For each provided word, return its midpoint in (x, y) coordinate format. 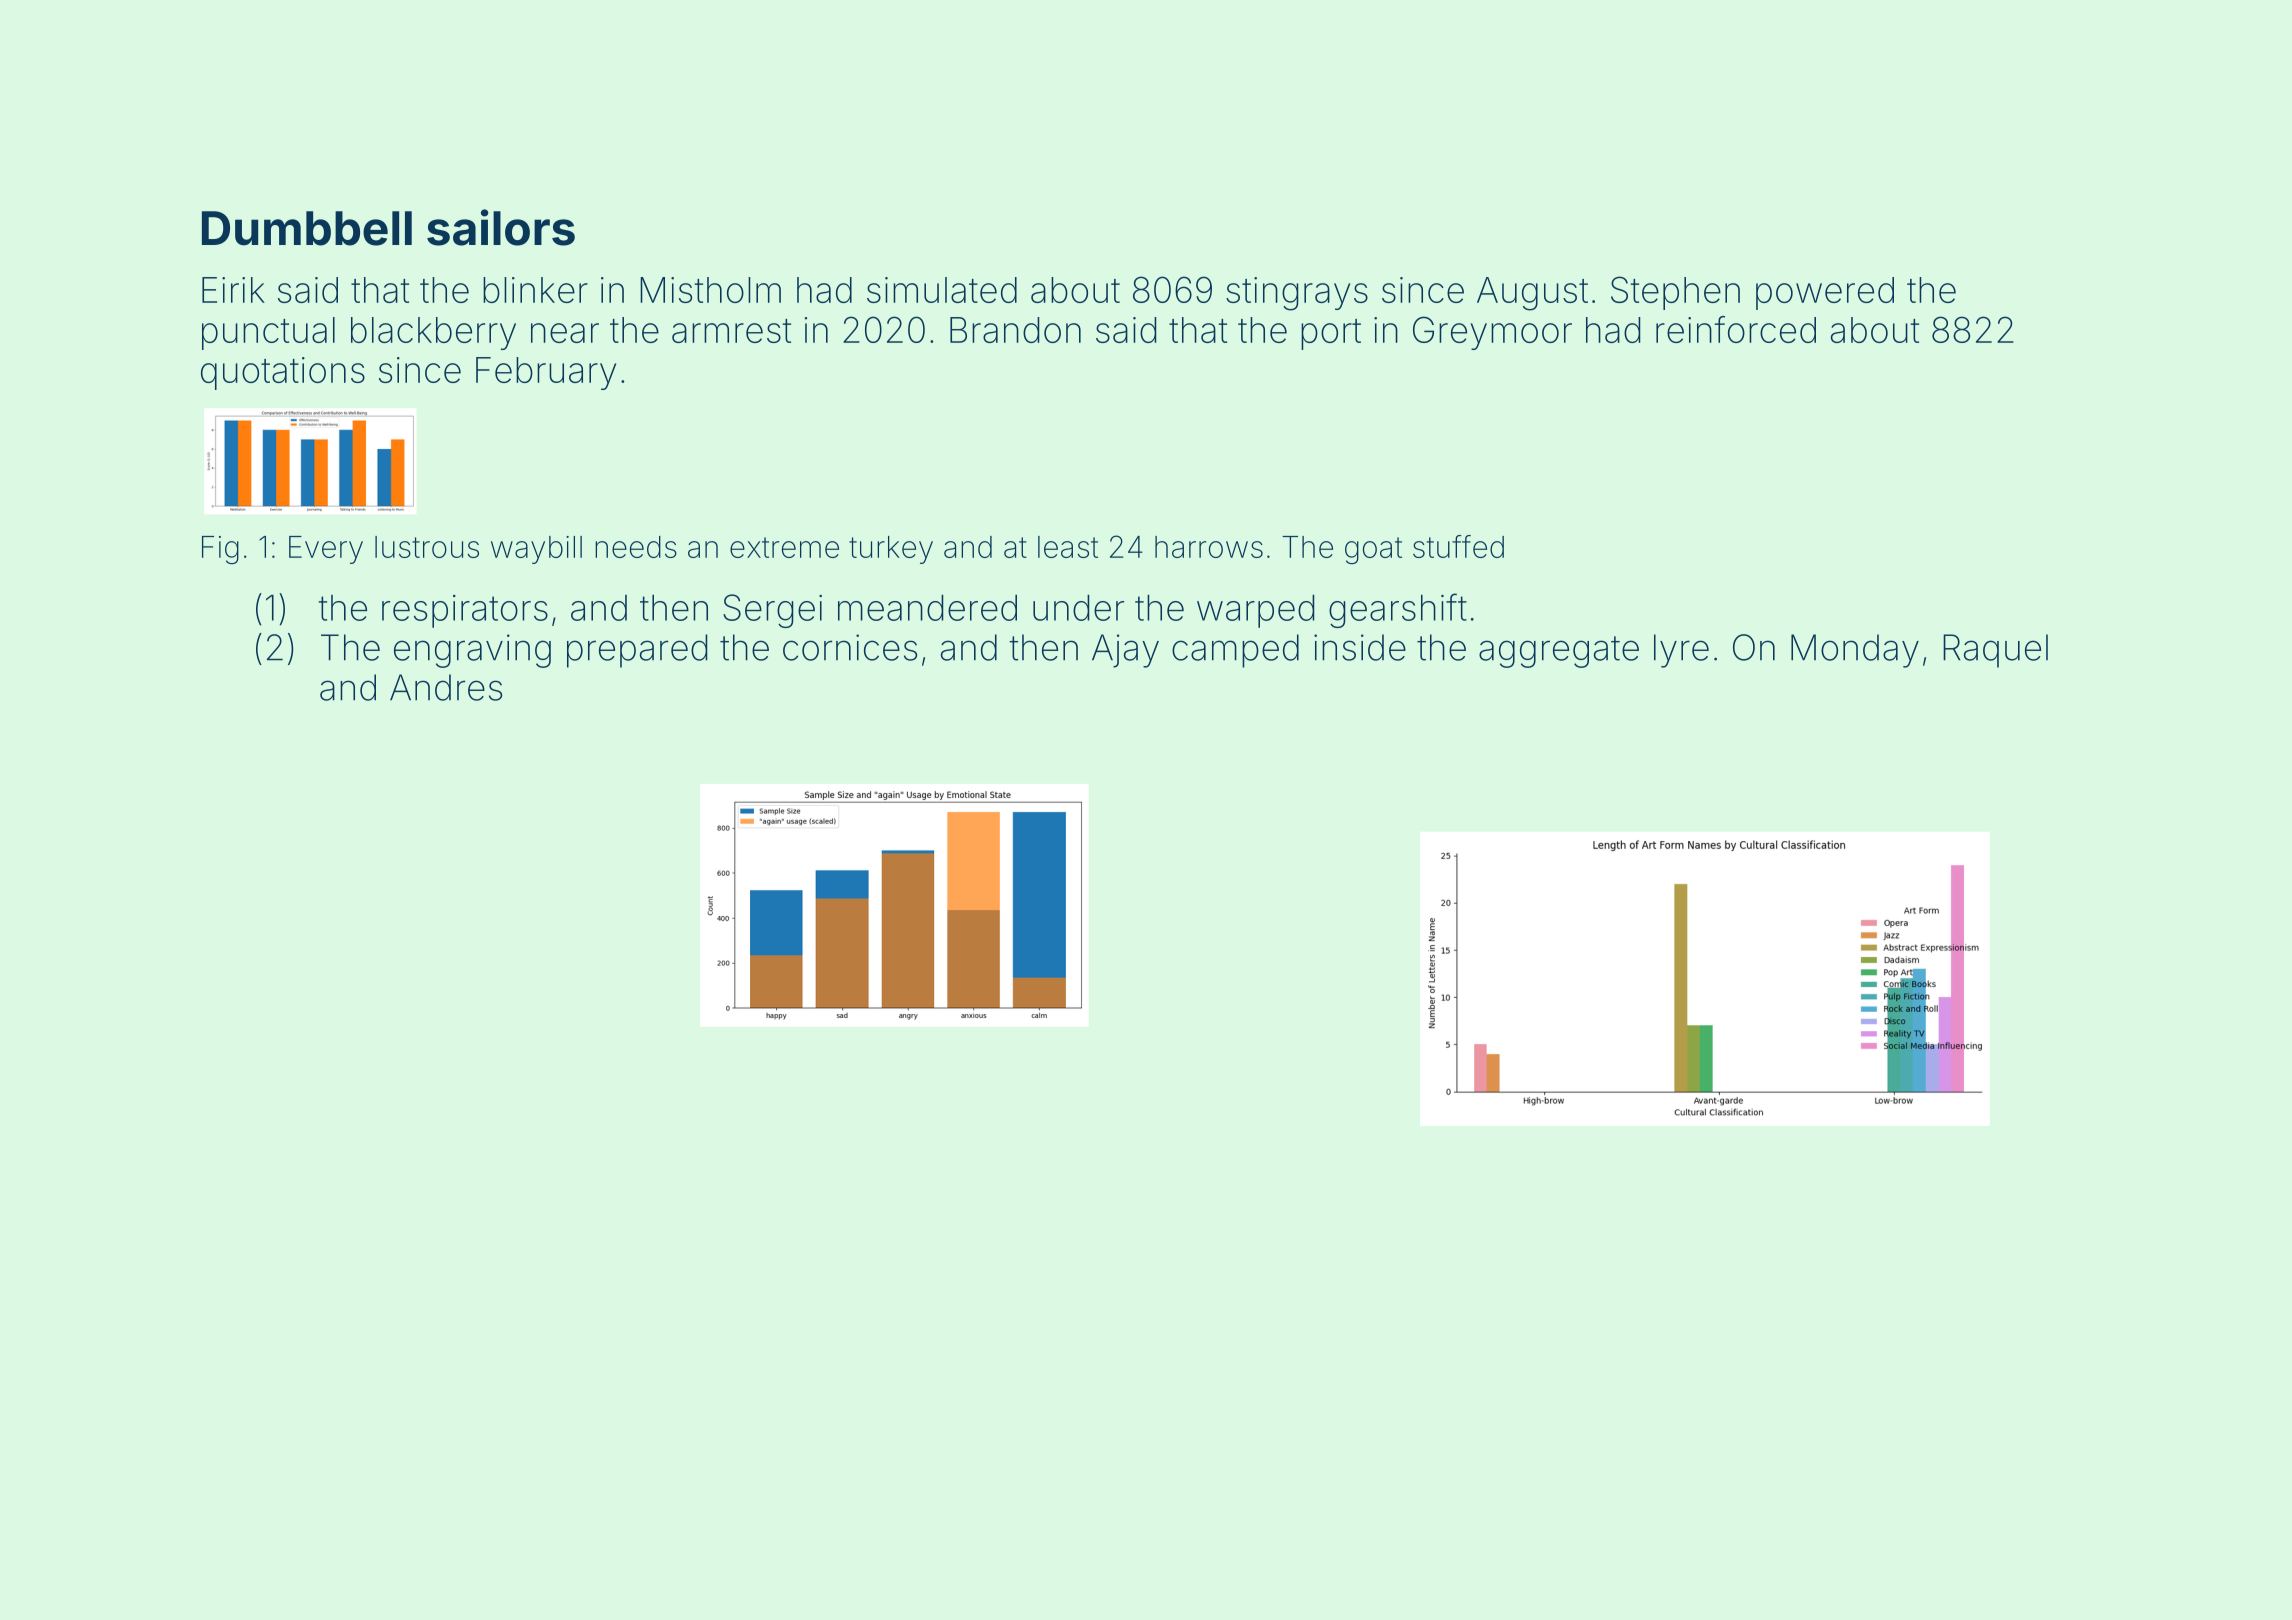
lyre (1681, 651)
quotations (283, 373)
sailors (501, 227)
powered (1825, 293)
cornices (850, 647)
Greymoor (1492, 333)
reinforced (1736, 329)
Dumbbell (307, 228)
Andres (446, 687)
